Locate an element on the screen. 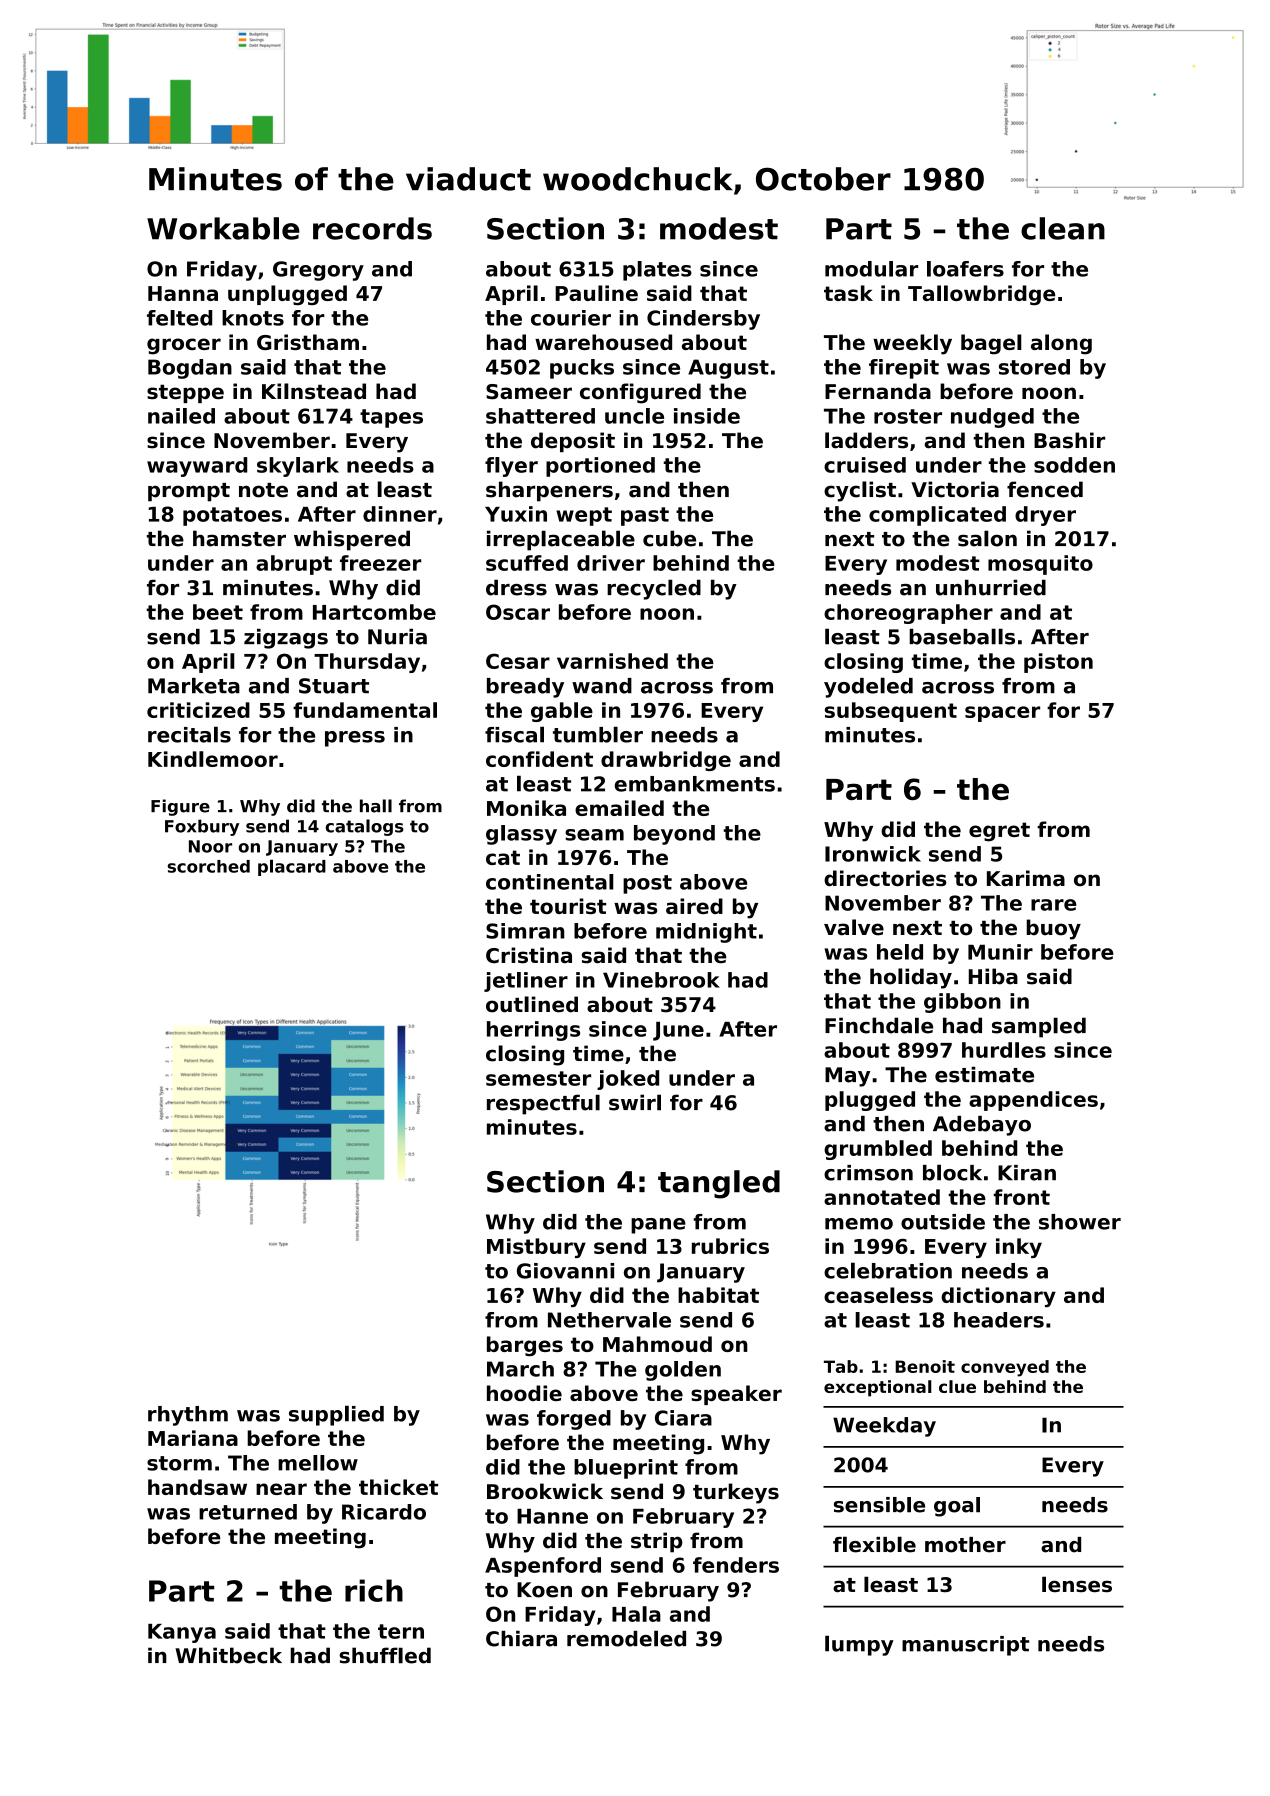  semester is located at coordinates (538, 1078).
